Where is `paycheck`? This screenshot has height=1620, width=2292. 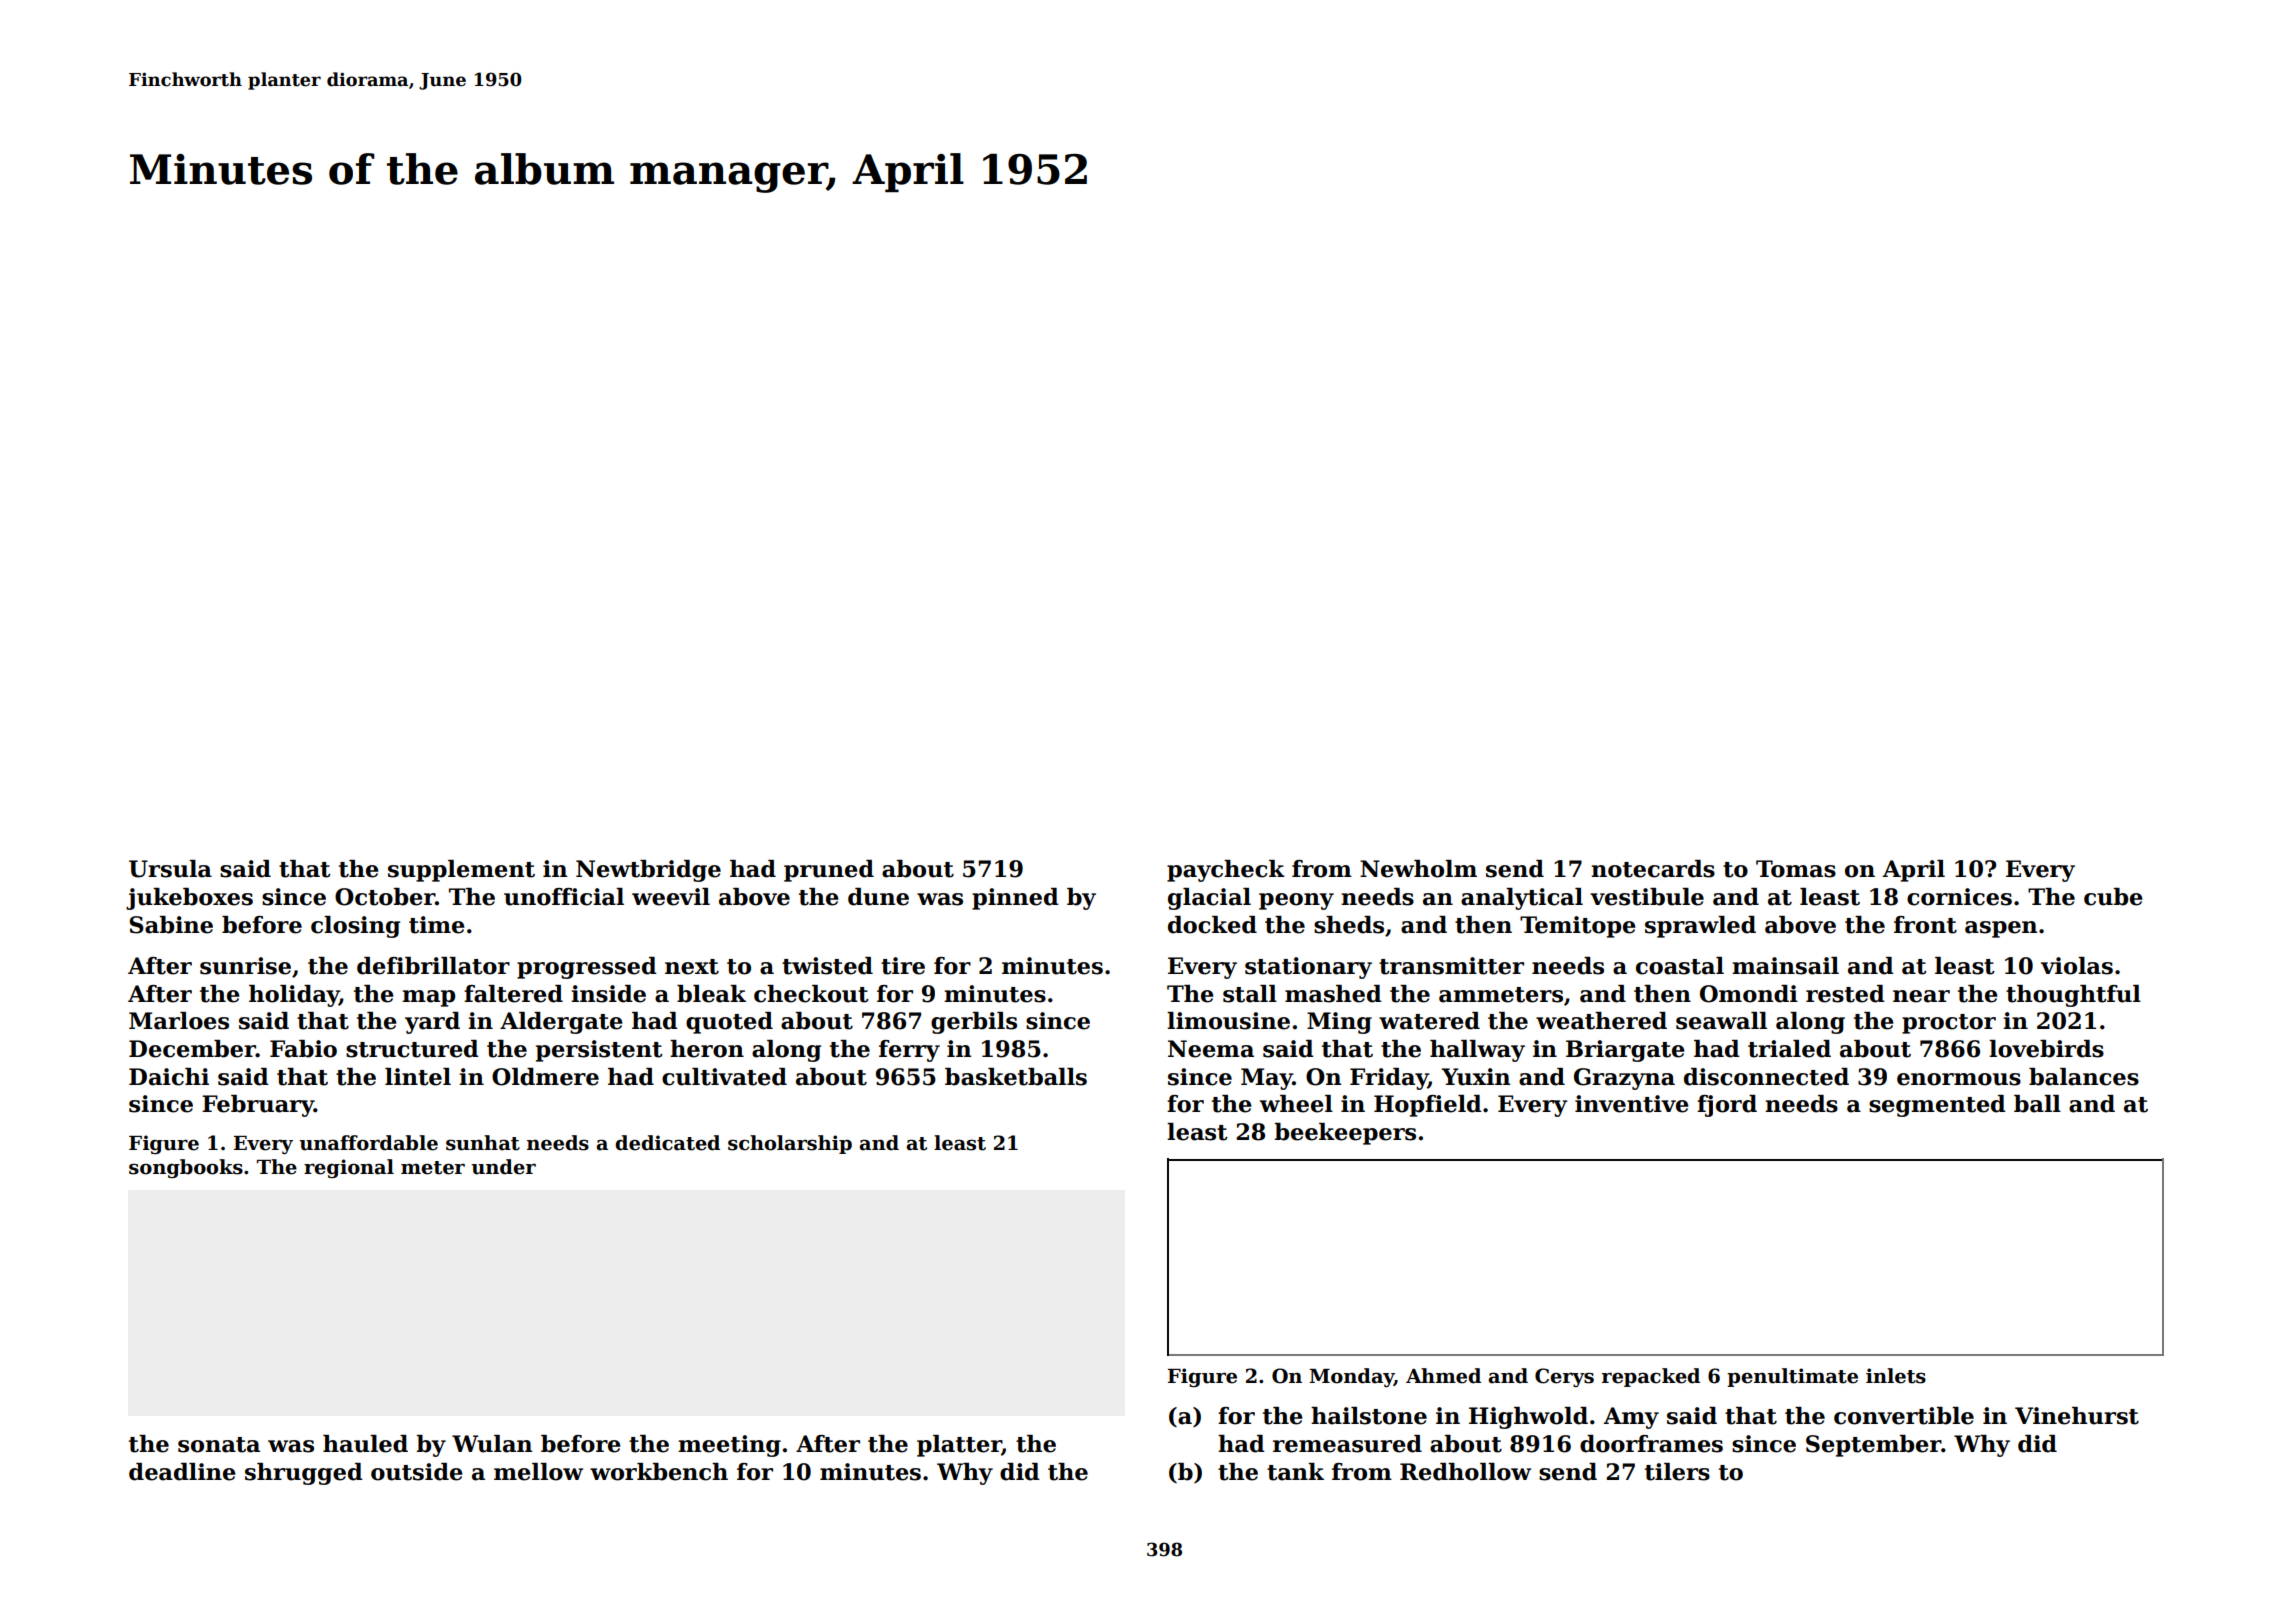
paycheck is located at coordinates (1226, 871).
